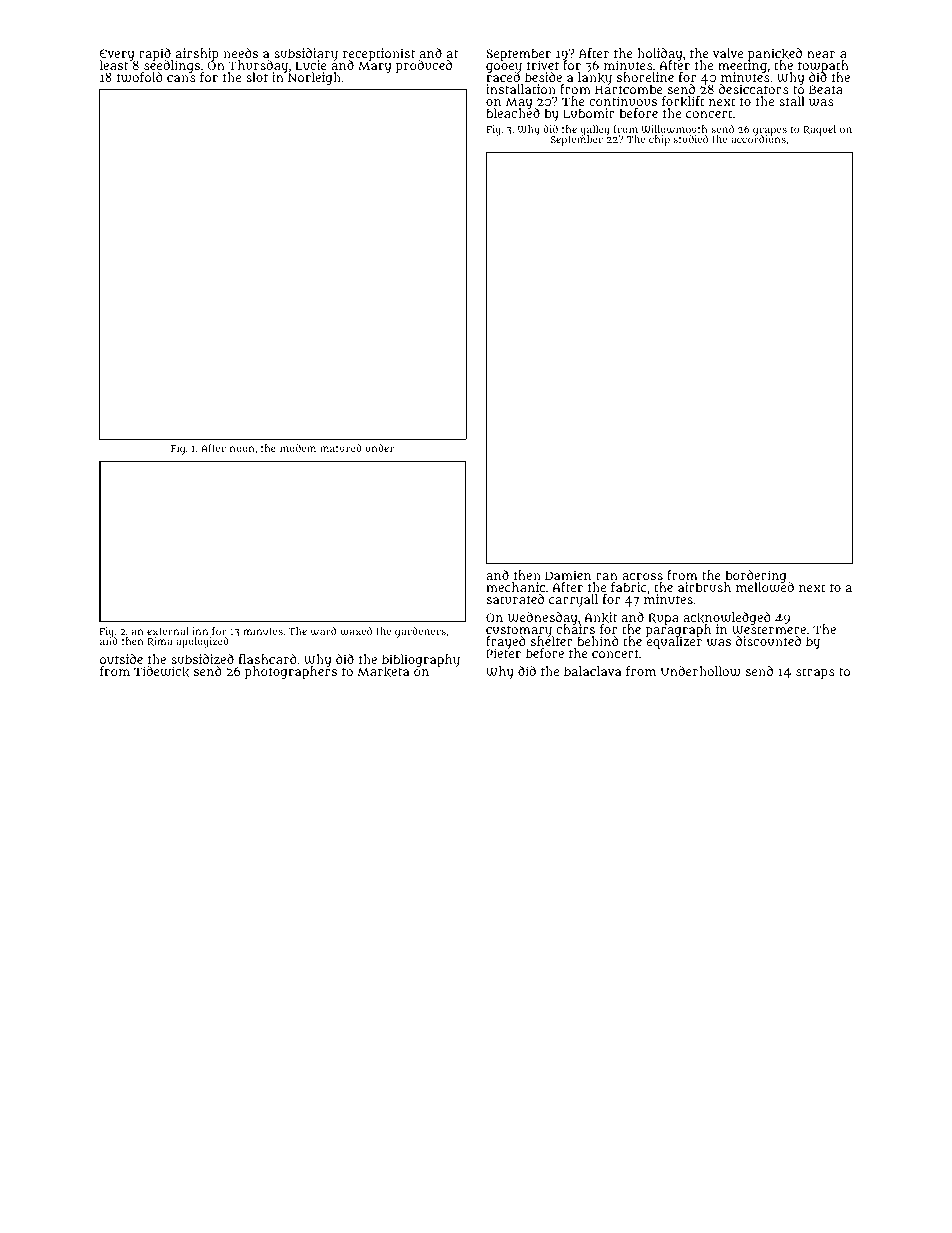 Image resolution: width=952 pixels, height=1233 pixels. I want to click on accordions, so click(758, 139).
